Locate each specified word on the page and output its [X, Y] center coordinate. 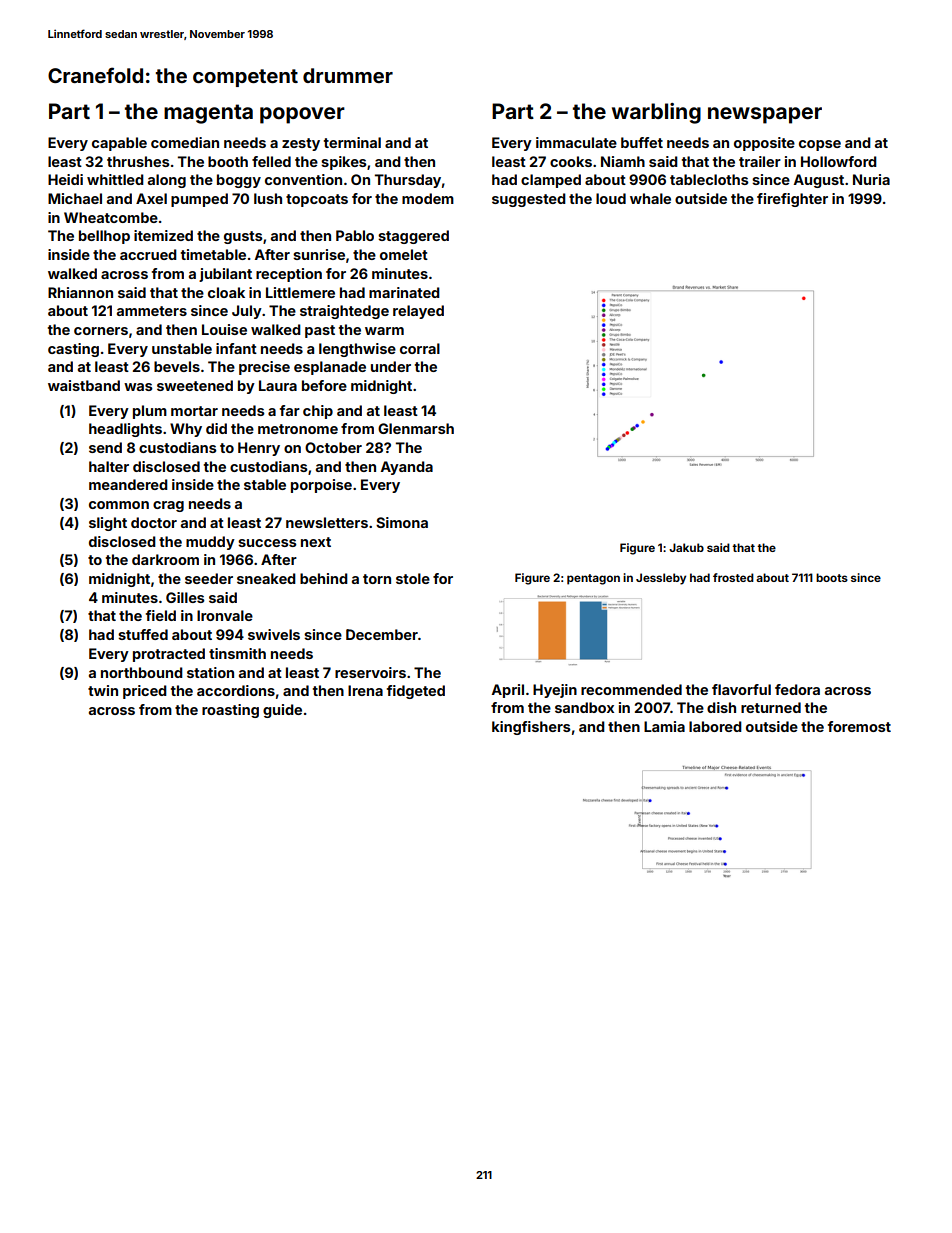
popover [302, 115]
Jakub [686, 547]
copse [820, 145]
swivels [274, 634]
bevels [177, 366]
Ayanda [407, 468]
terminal [352, 142]
